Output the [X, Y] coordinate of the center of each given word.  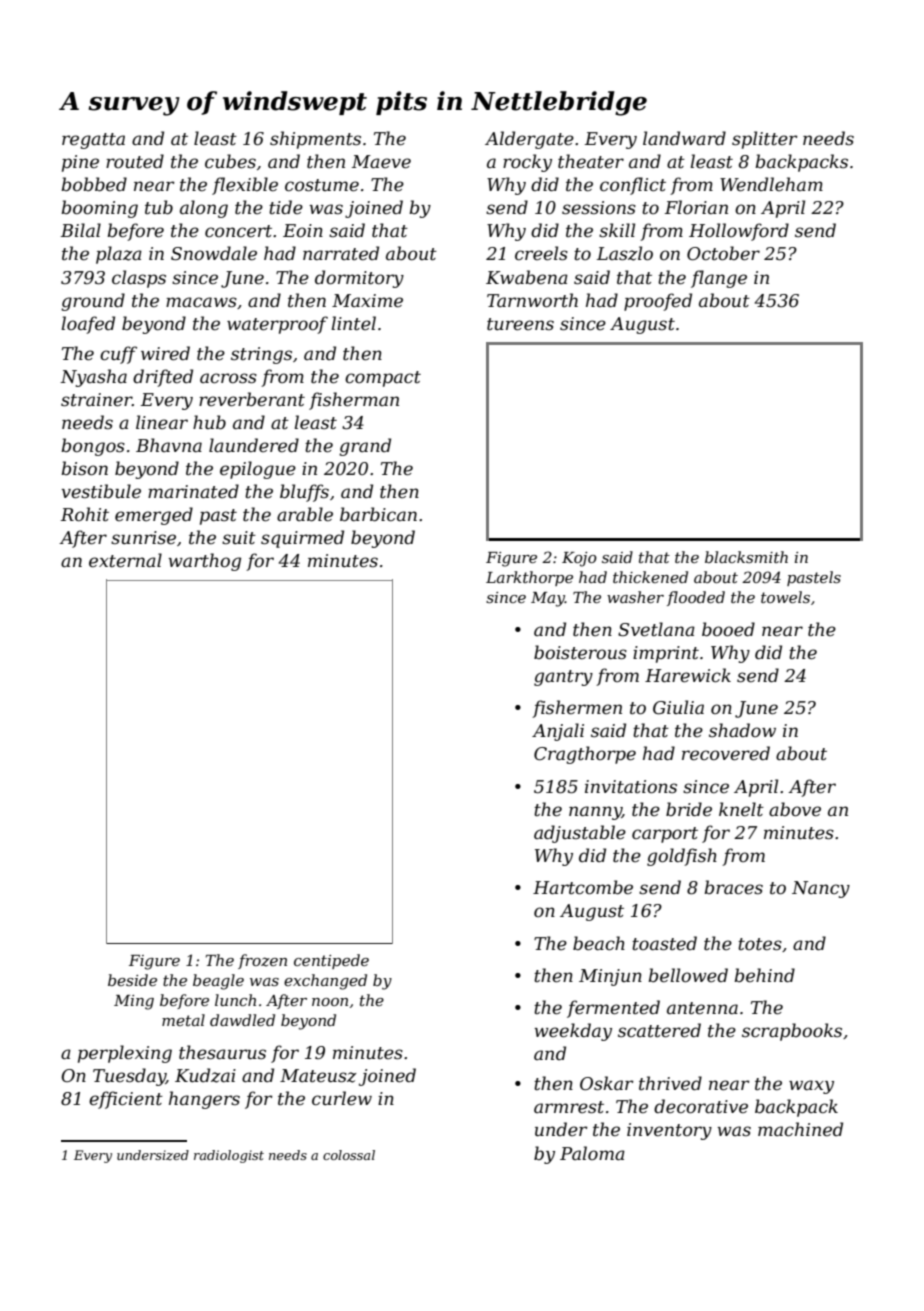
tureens [520, 324]
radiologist [229, 1156]
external [125, 560]
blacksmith [746, 557]
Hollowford [739, 232]
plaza [119, 255]
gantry [563, 678]
